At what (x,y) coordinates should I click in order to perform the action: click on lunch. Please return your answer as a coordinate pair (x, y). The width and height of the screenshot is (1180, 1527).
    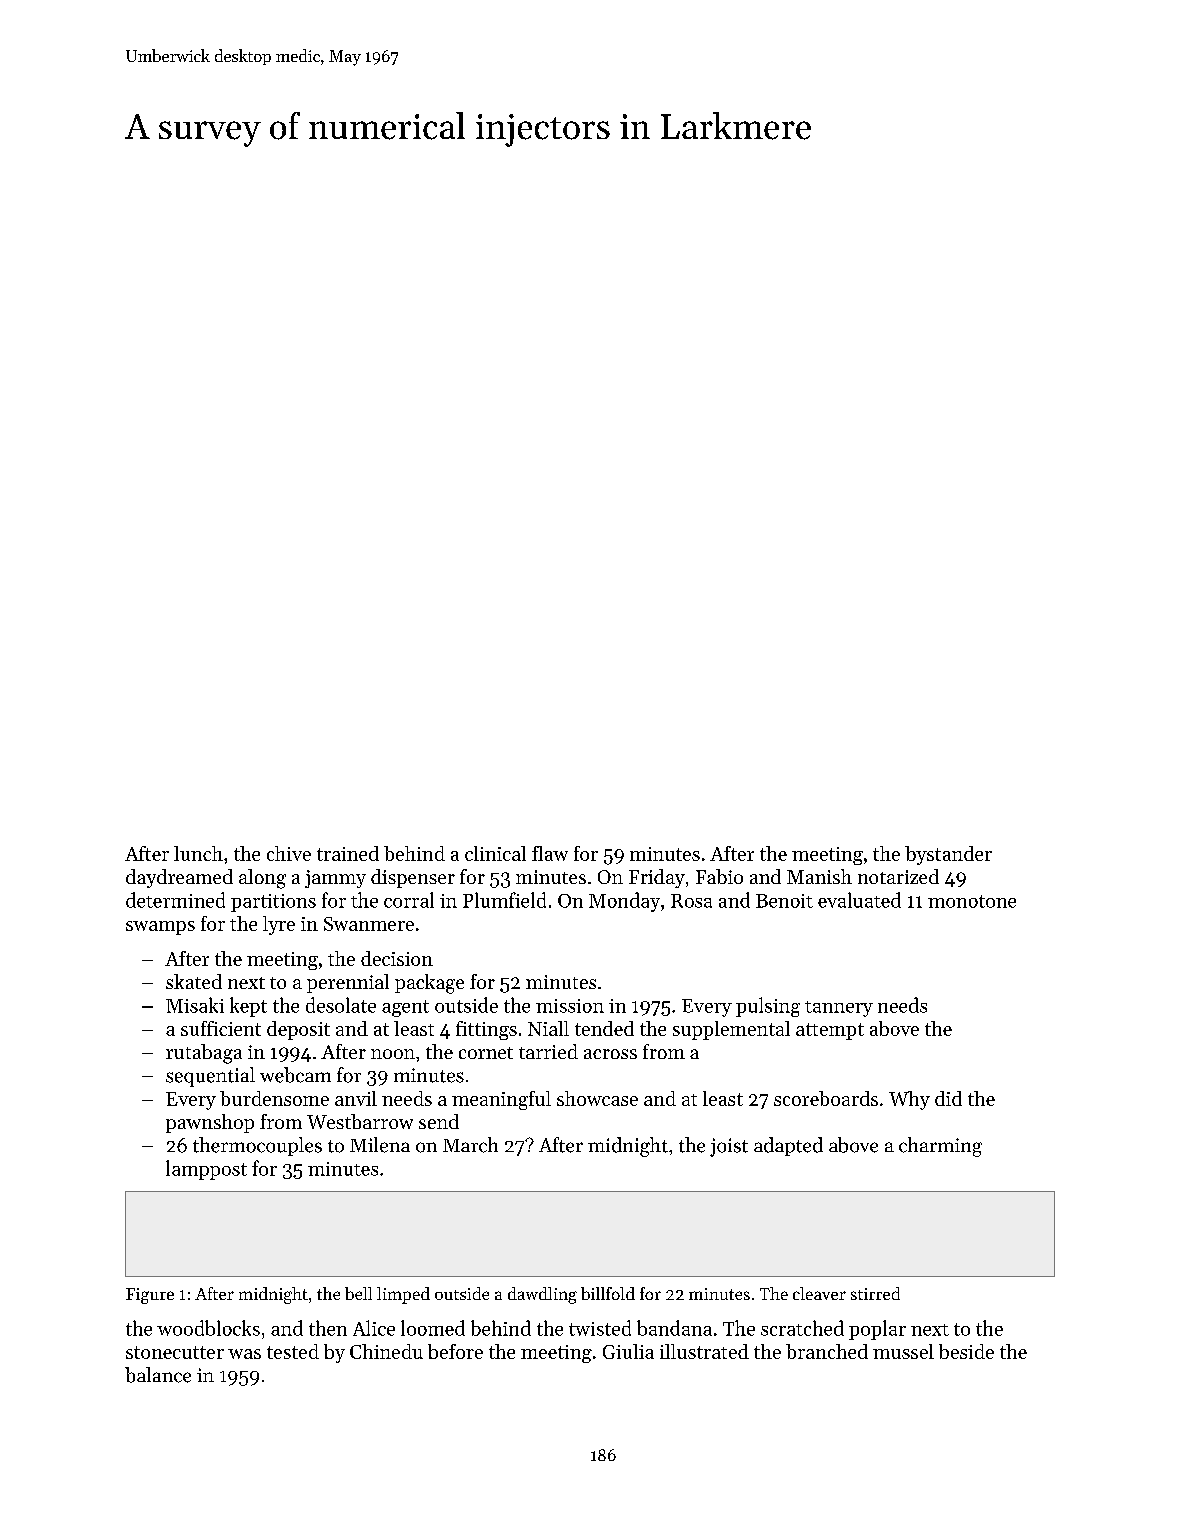
    Looking at the image, I should click on (198, 853).
